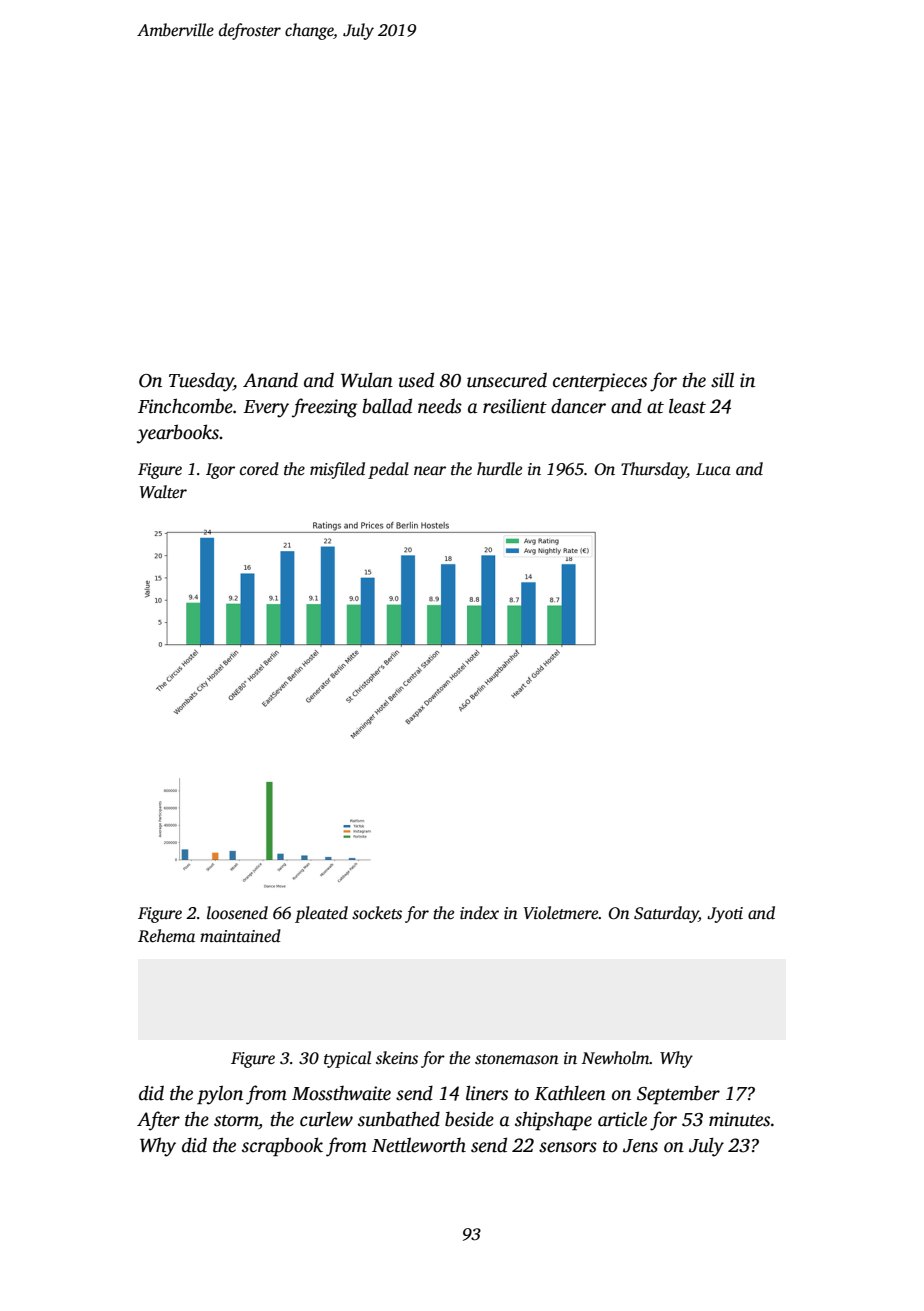 This page has width=924, height=1311. Describe the element at coordinates (416, 380) in the page. I see `used` at that location.
